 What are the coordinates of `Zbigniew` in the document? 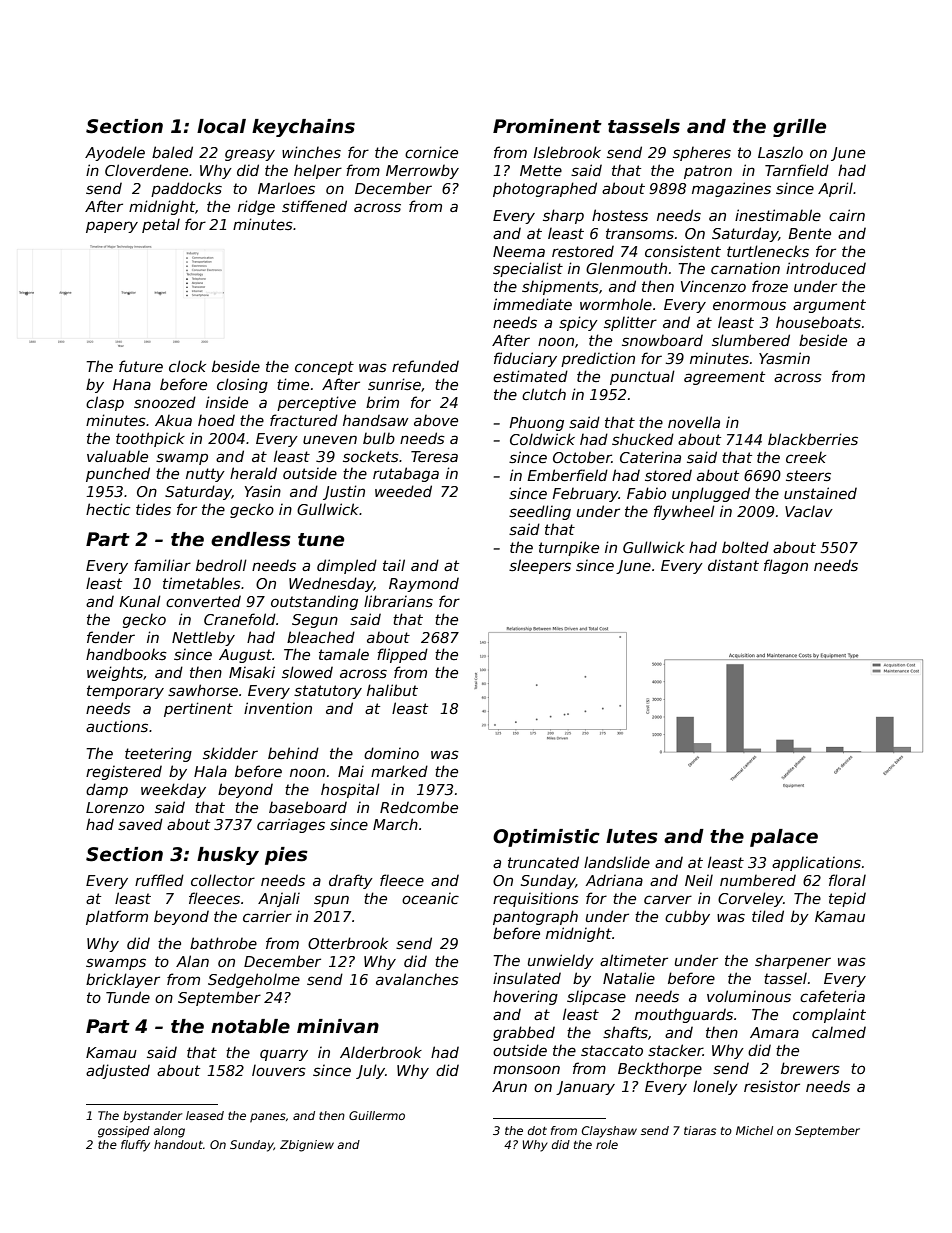 It's located at (307, 1146).
